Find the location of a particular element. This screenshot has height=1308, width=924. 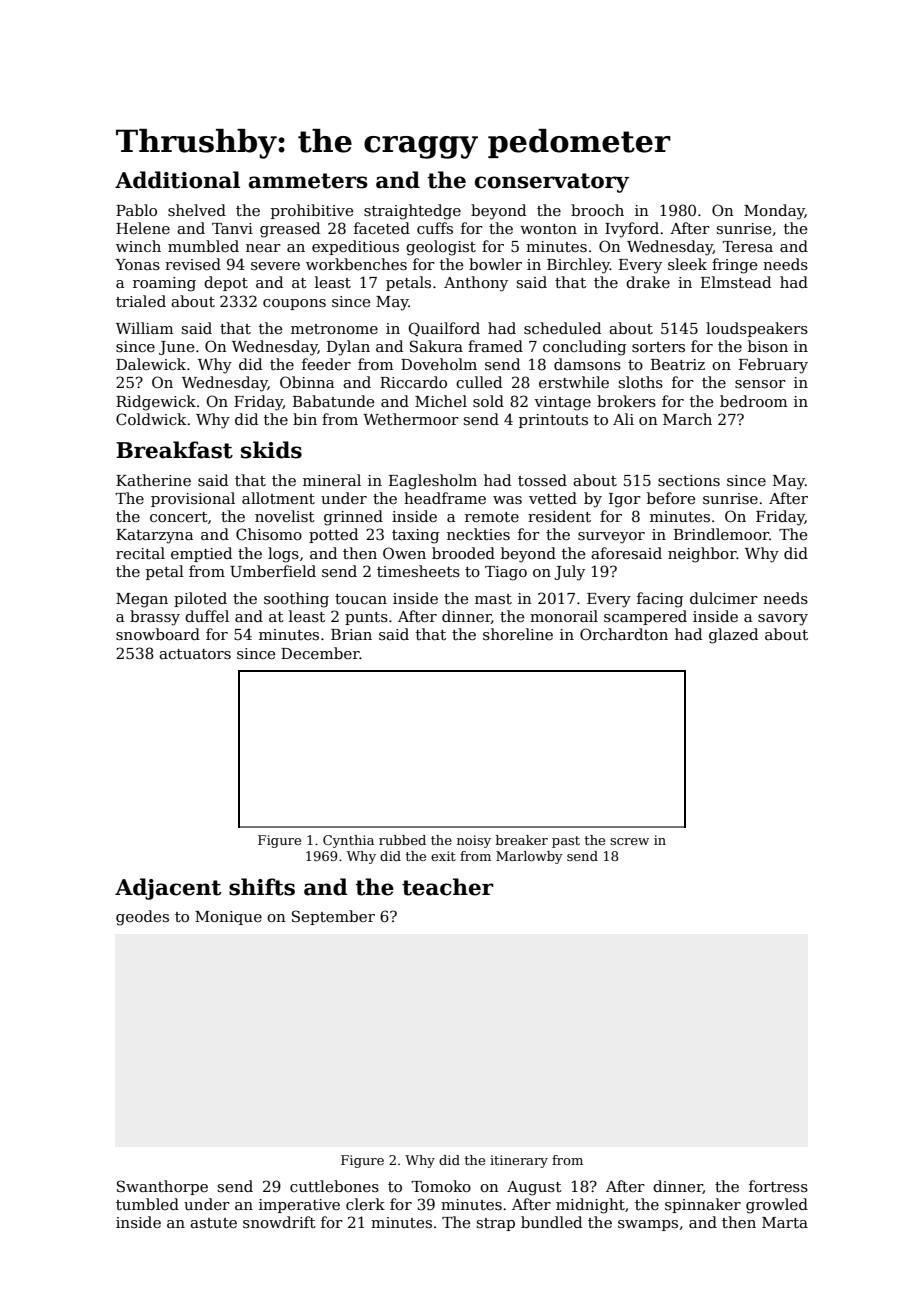

Swanthorpe is located at coordinates (162, 1187).
